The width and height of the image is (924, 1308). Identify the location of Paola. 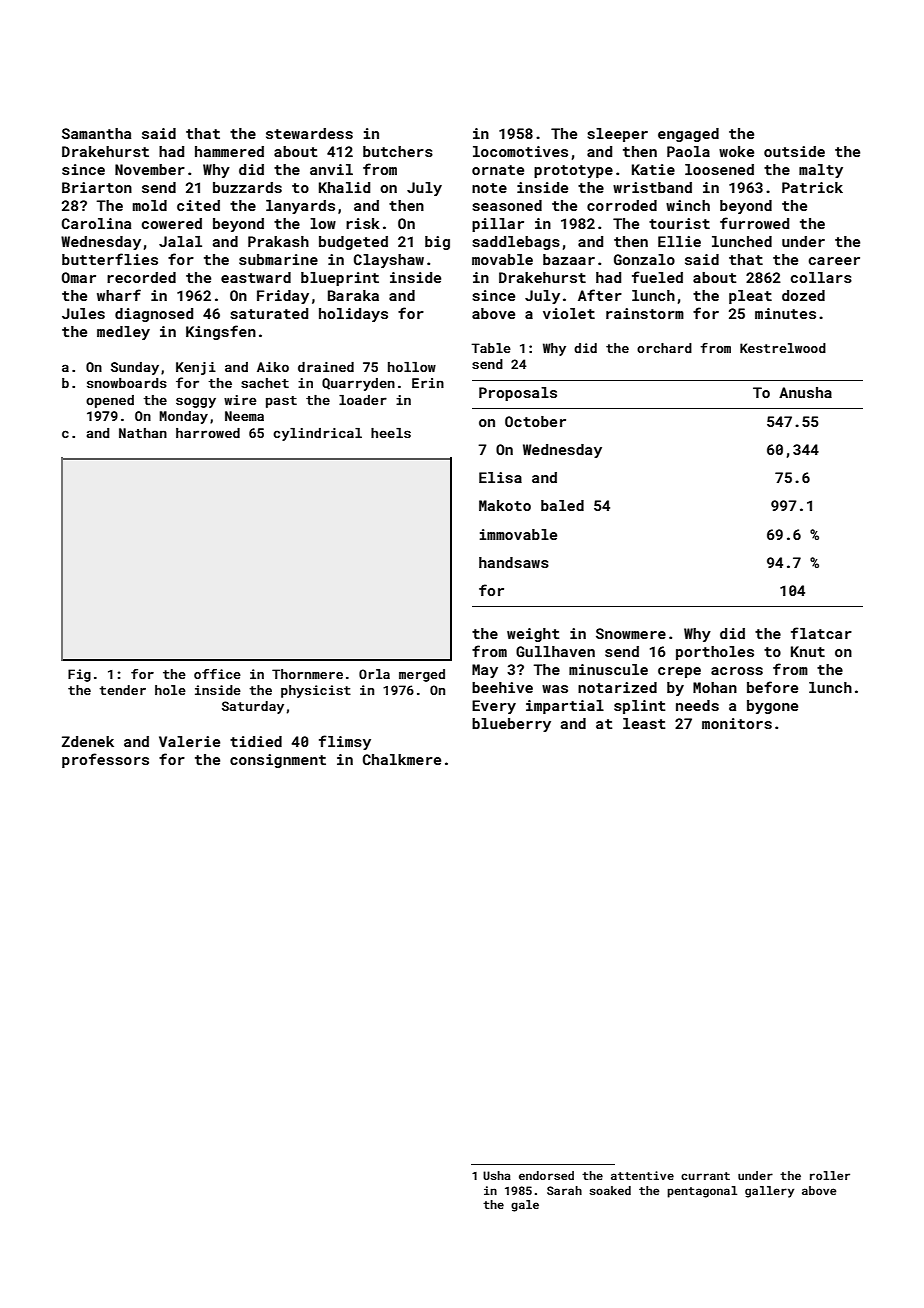
(688, 151).
